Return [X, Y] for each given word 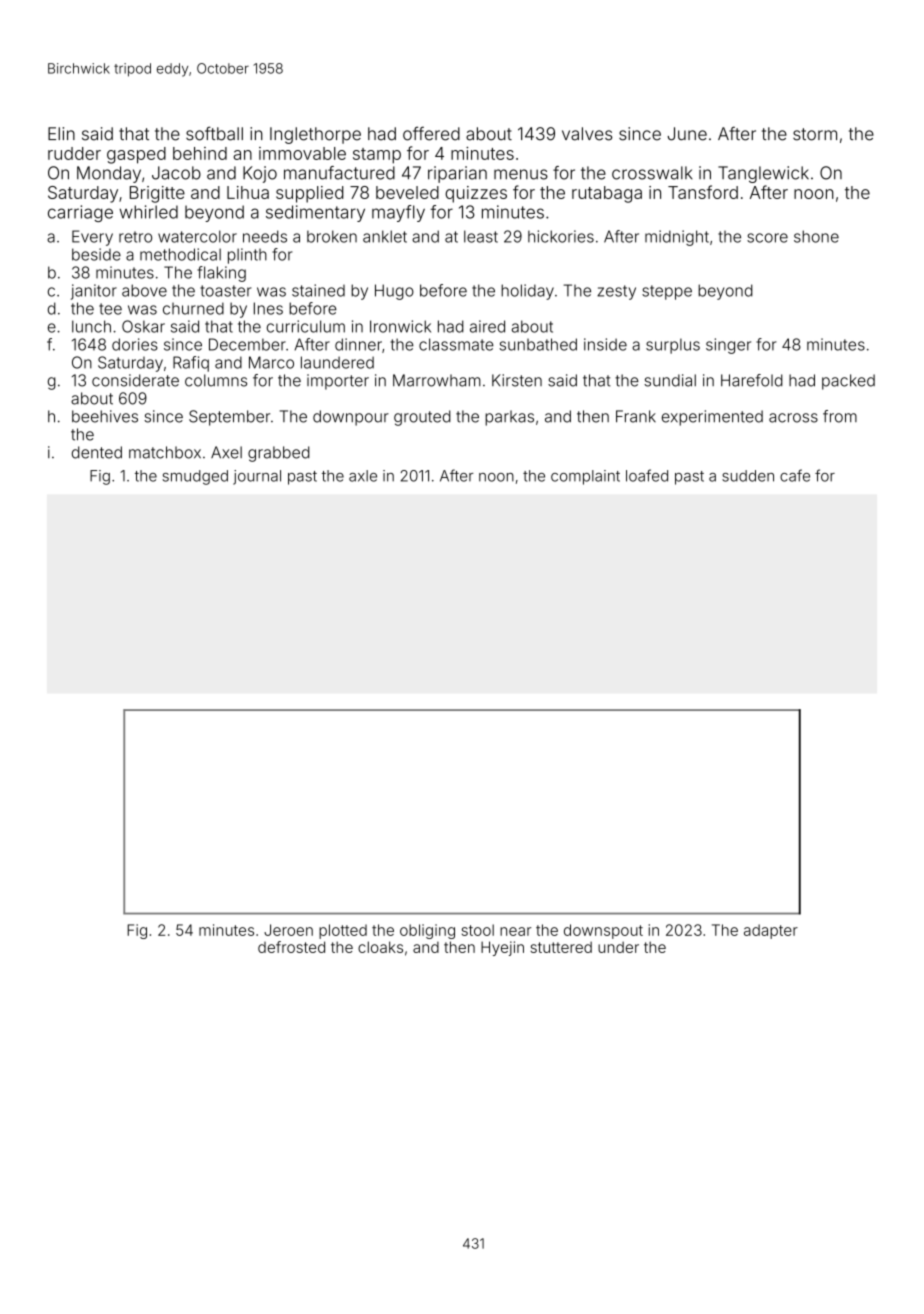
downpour [351, 418]
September [229, 418]
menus [521, 174]
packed [848, 382]
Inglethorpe [315, 135]
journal [257, 477]
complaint [585, 477]
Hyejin [502, 948]
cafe [795, 475]
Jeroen [288, 930]
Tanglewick [763, 174]
